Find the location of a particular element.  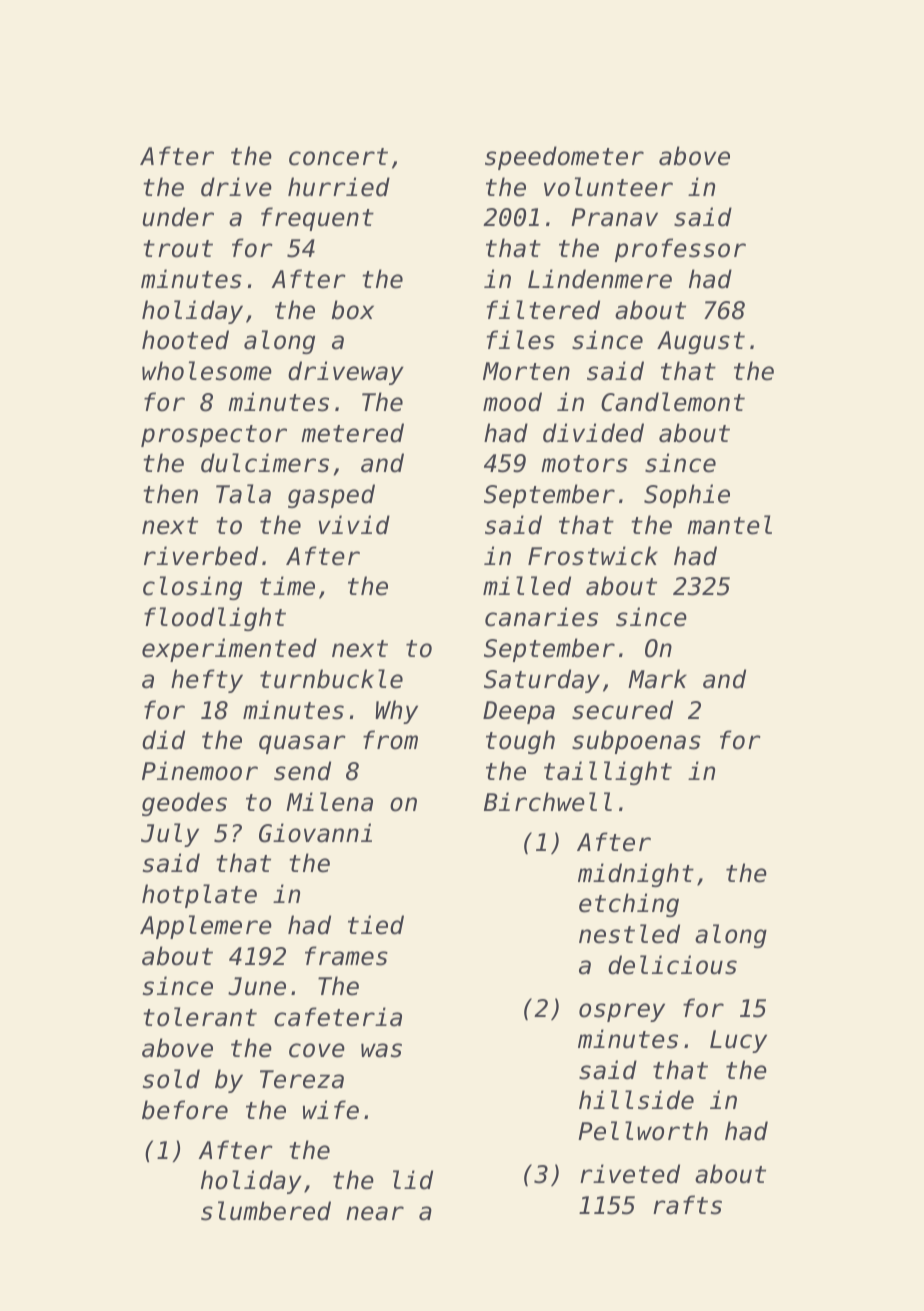

box is located at coordinates (353, 310).
